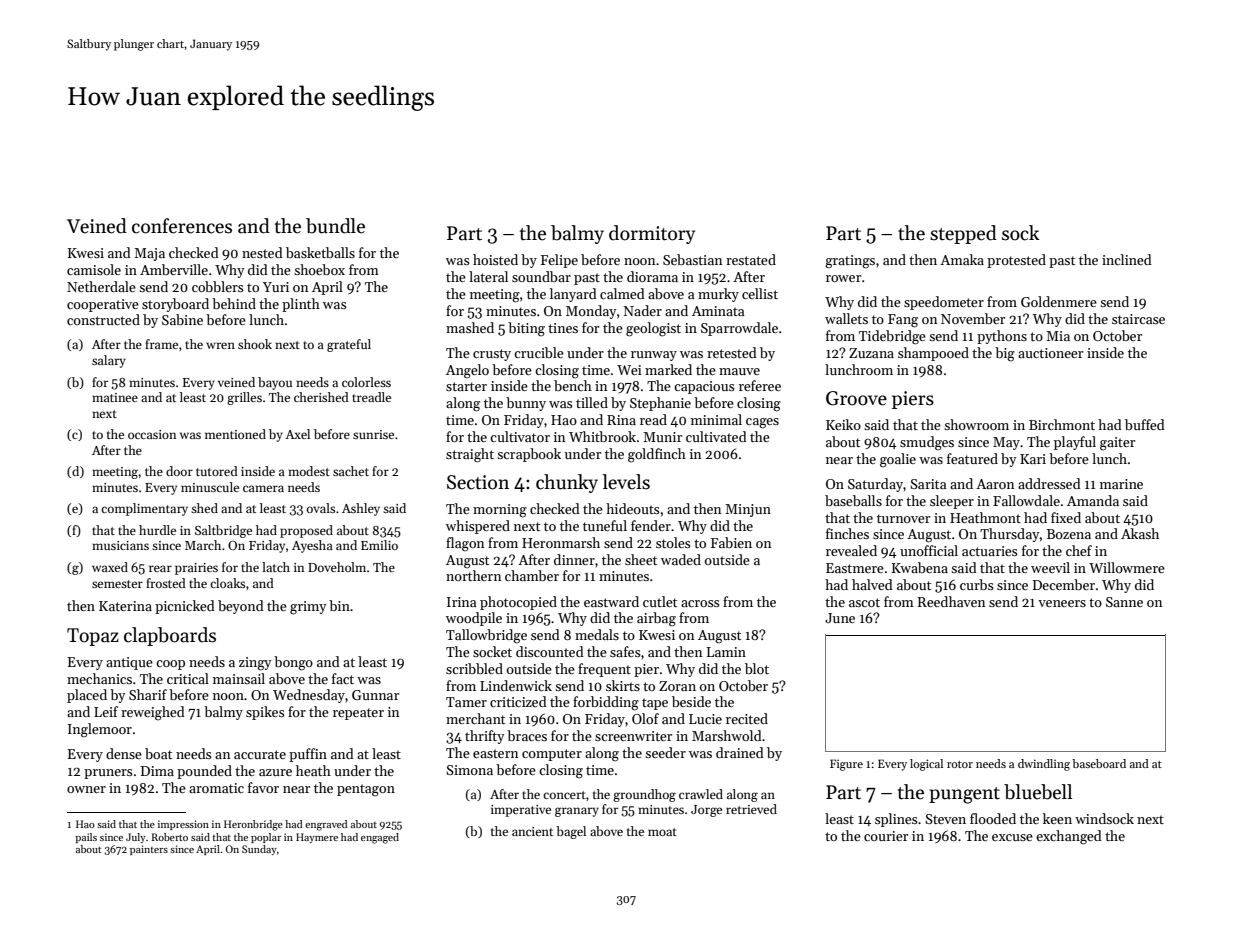 The image size is (1233, 952). Describe the element at coordinates (182, 226) in the page. I see `conferences` at that location.
